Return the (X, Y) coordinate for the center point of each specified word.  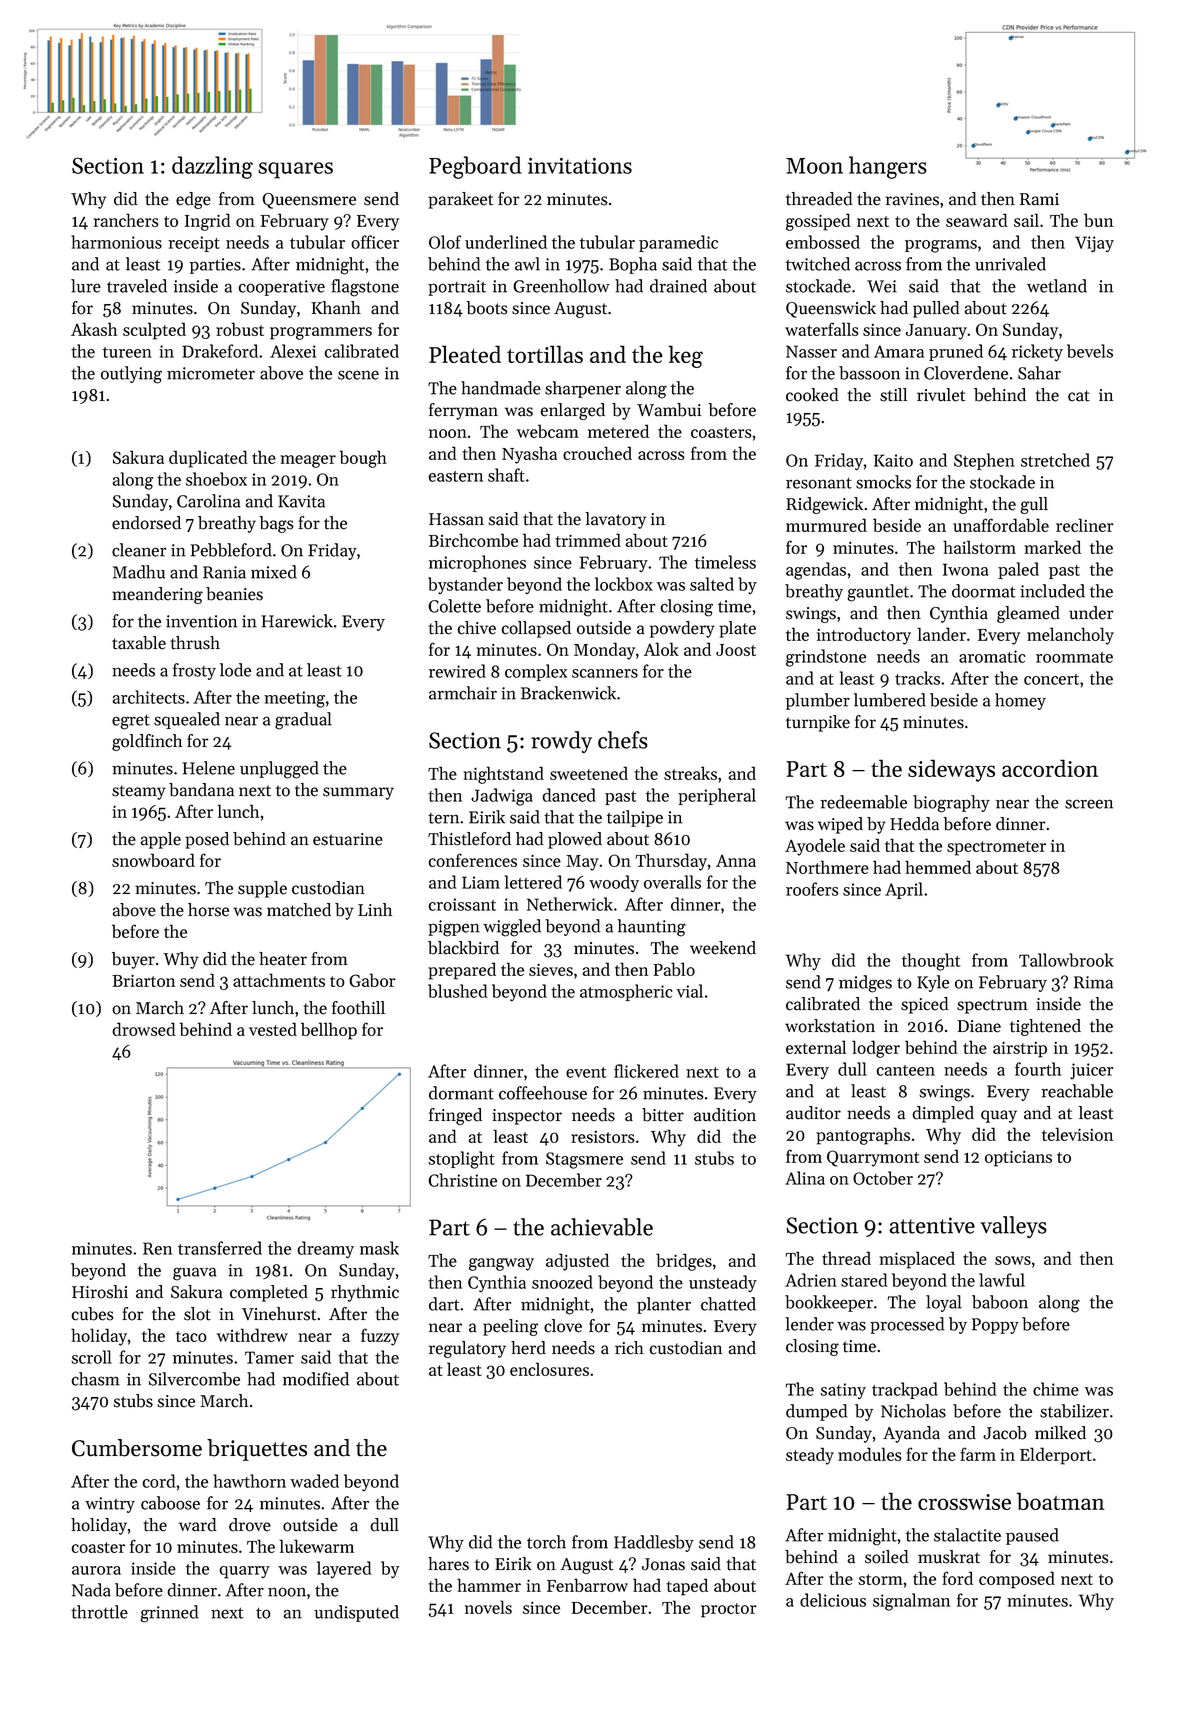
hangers (888, 167)
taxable (139, 643)
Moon (814, 166)
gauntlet (878, 593)
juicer (1091, 1071)
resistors (603, 1137)
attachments (279, 980)
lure (86, 286)
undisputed (356, 1613)
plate (737, 629)
